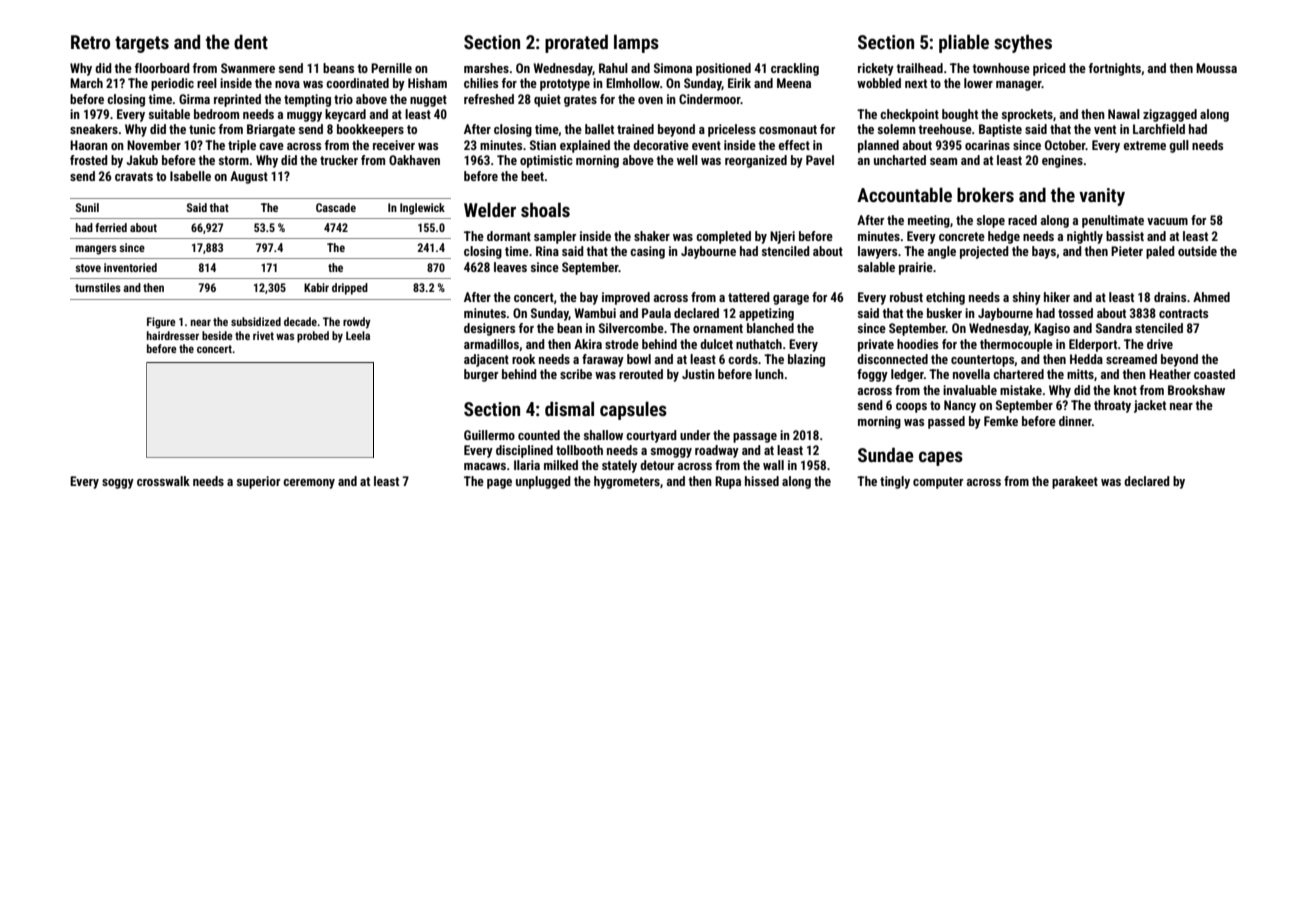 This image has height=924, width=1308. I want to click on lamps, so click(636, 43).
